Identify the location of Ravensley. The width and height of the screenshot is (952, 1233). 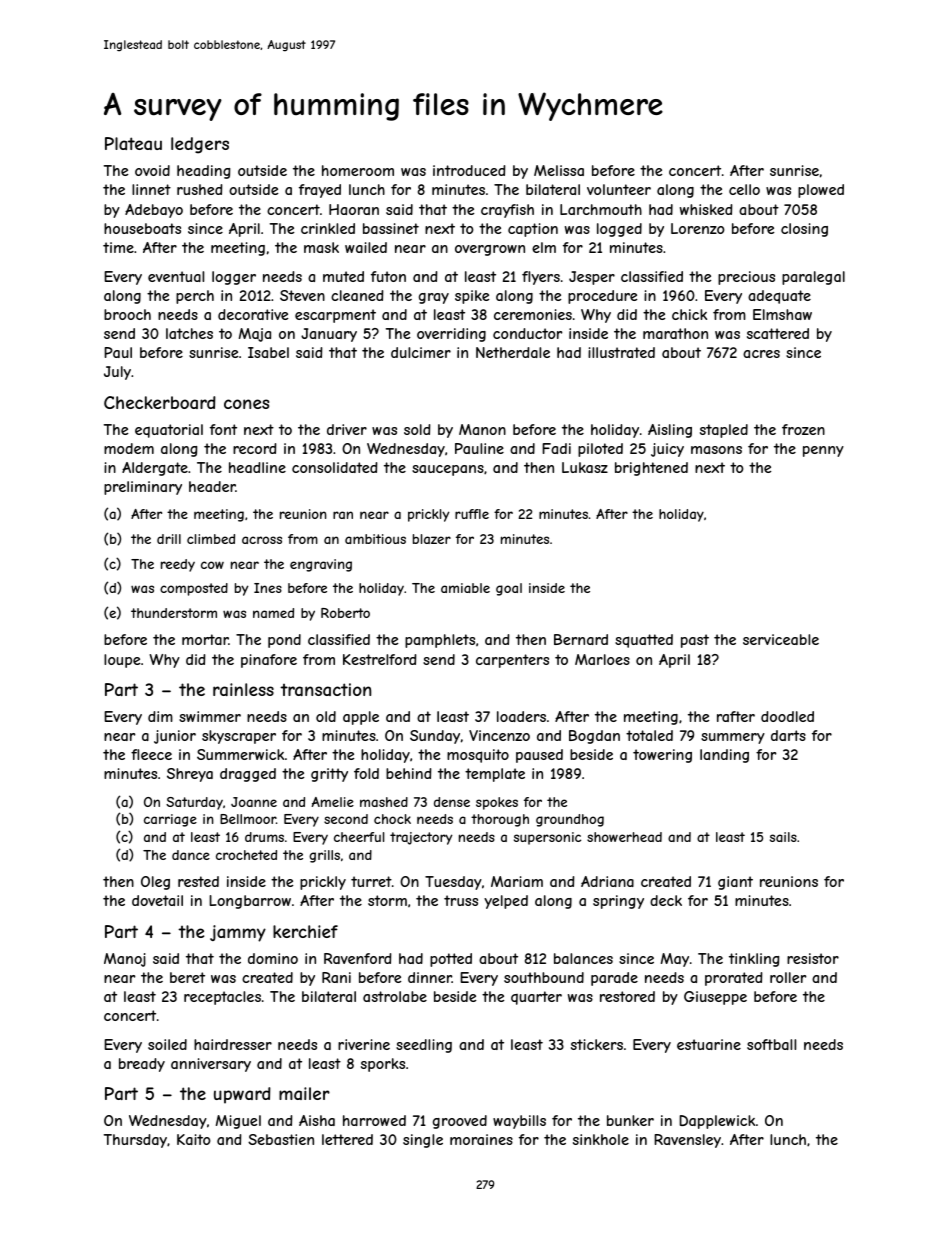
(687, 1141).
